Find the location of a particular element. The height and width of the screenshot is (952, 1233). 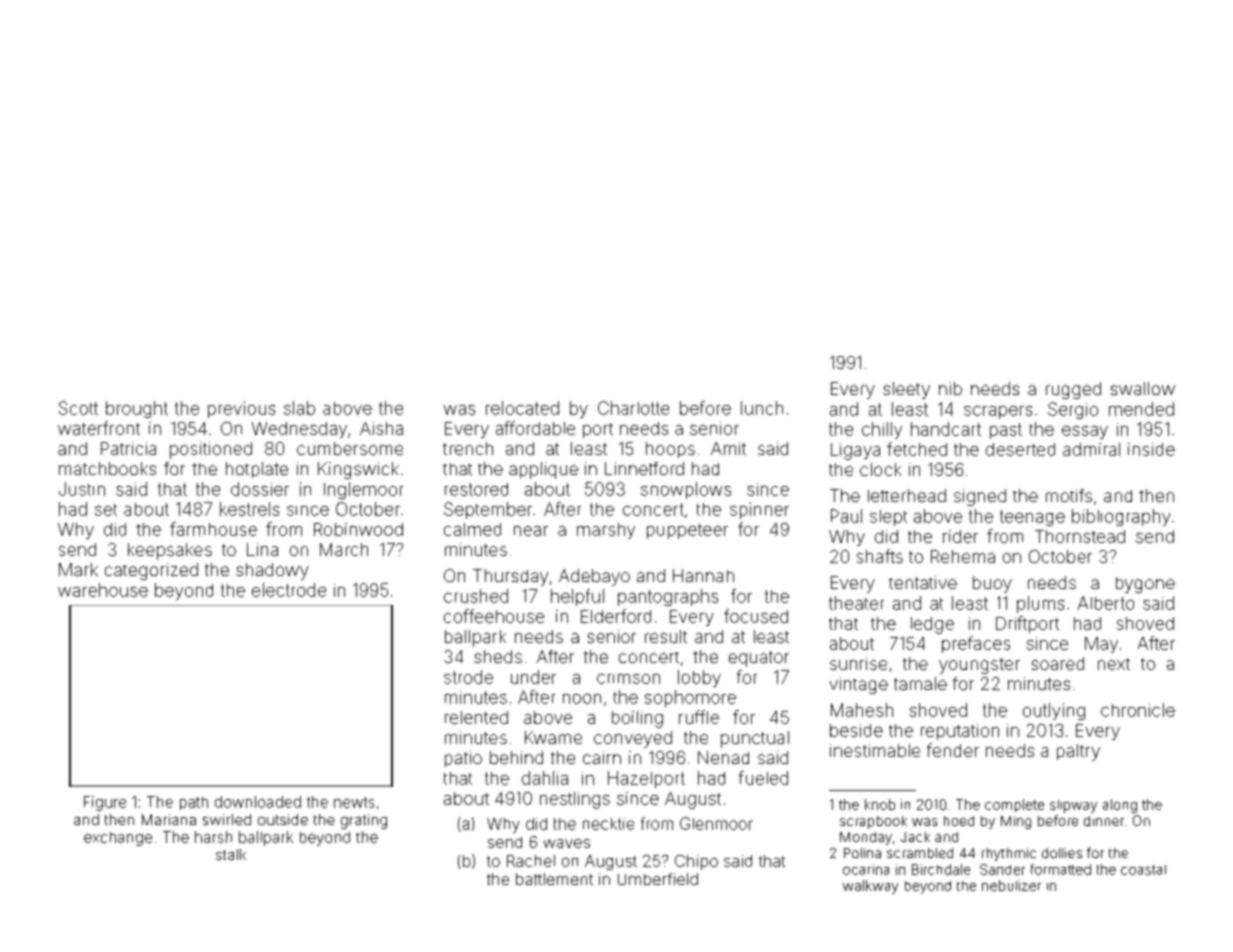

restored is located at coordinates (476, 489).
